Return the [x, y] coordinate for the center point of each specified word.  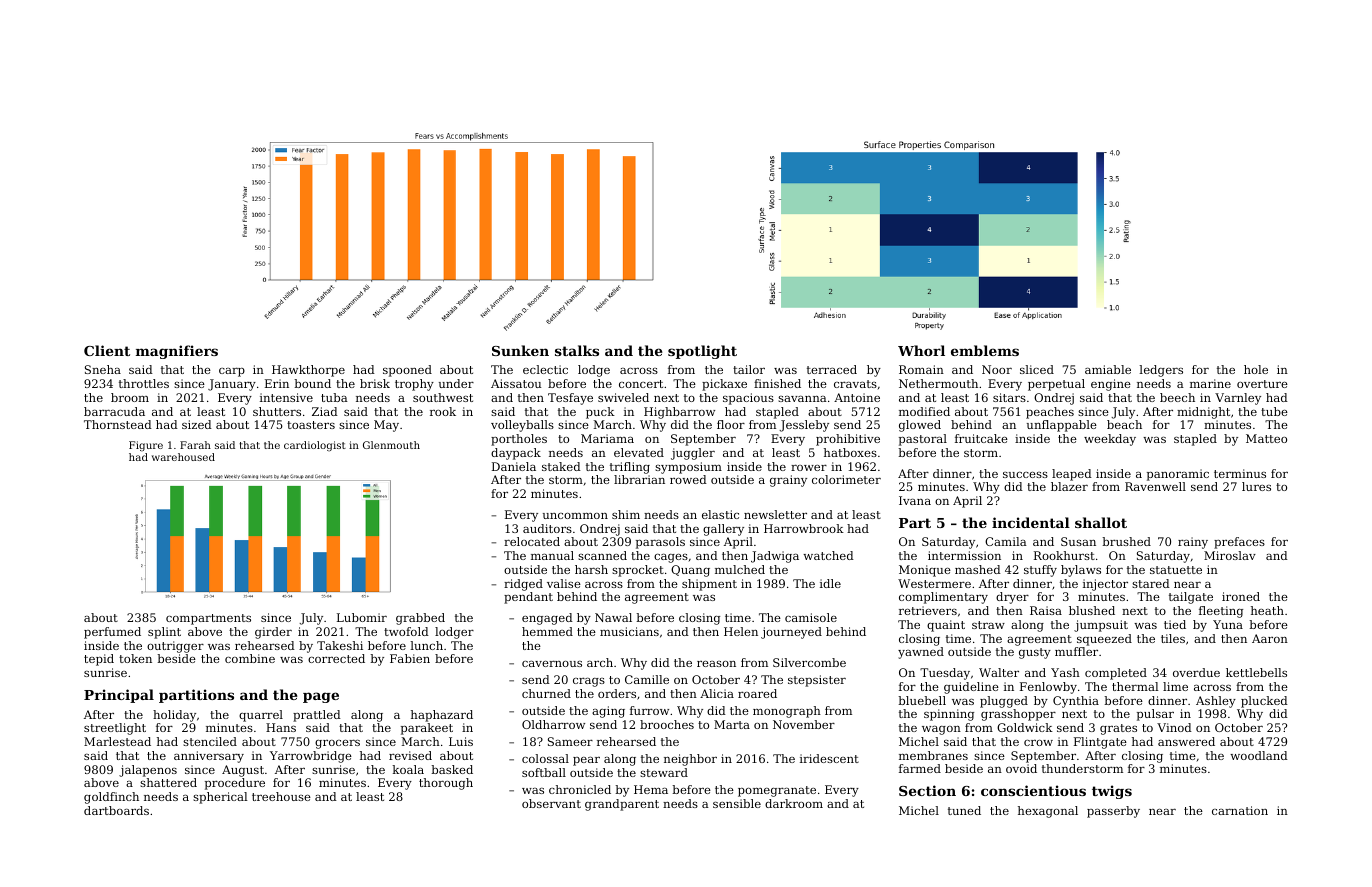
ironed [1241, 596]
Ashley [1216, 702]
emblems [985, 350]
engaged [547, 619]
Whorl [921, 350]
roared [757, 693]
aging [608, 712]
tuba [334, 397]
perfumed [112, 633]
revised [410, 755]
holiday [174, 716]
